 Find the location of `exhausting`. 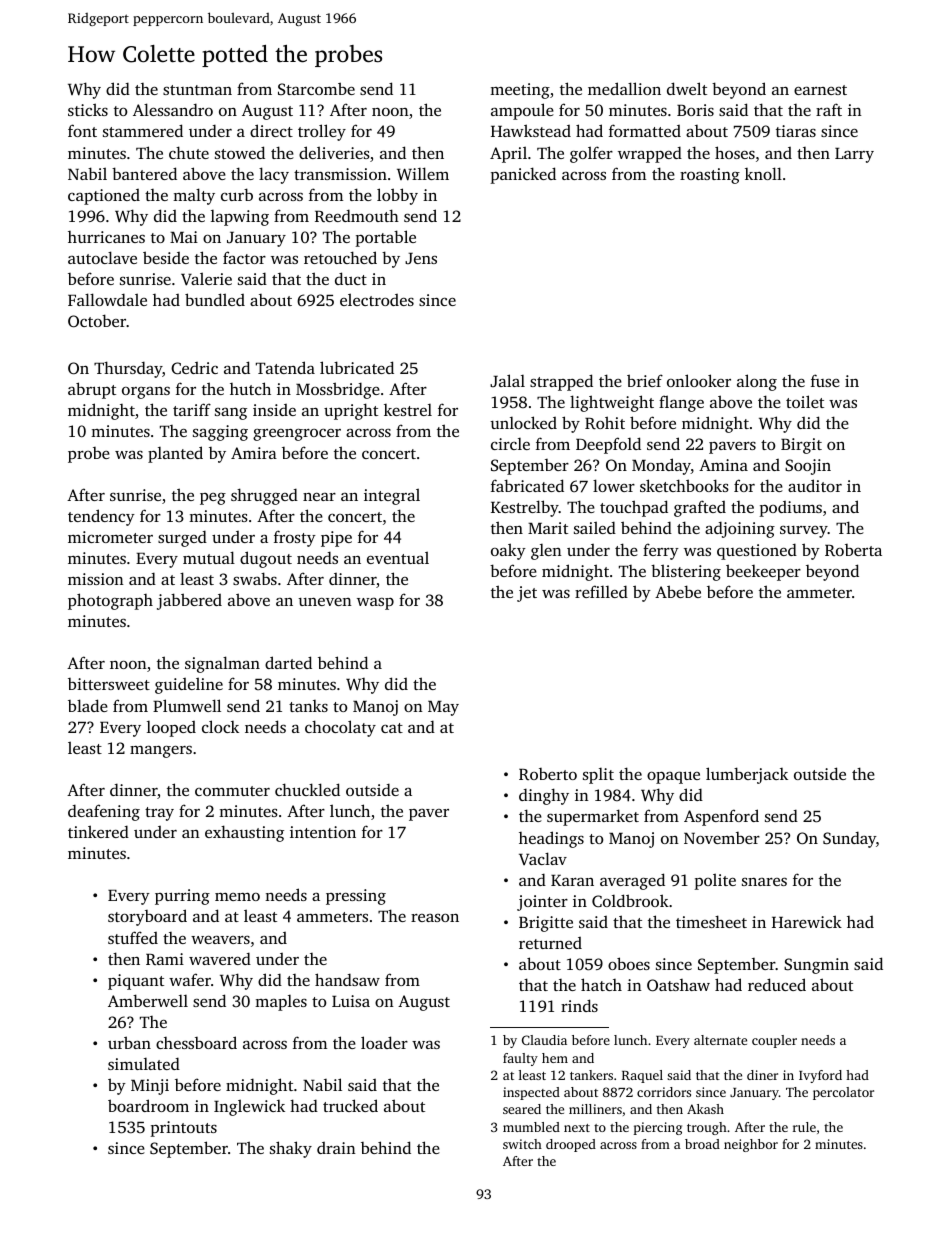

exhausting is located at coordinates (244, 833).
